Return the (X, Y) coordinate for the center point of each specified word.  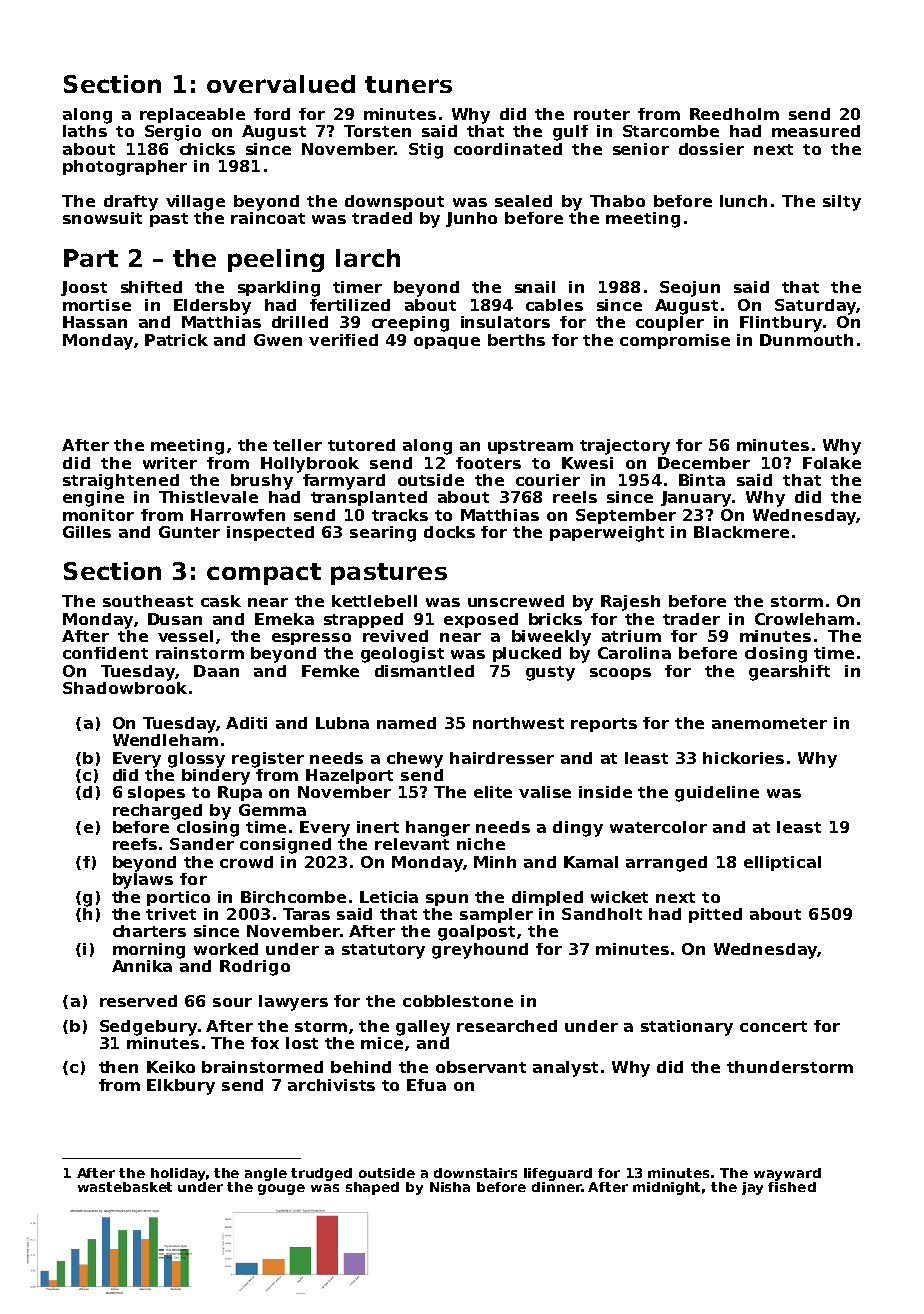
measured (816, 131)
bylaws (143, 881)
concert (773, 1026)
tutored (361, 445)
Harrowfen (238, 515)
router (602, 114)
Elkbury (181, 1087)
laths (85, 131)
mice (382, 1043)
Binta (702, 480)
